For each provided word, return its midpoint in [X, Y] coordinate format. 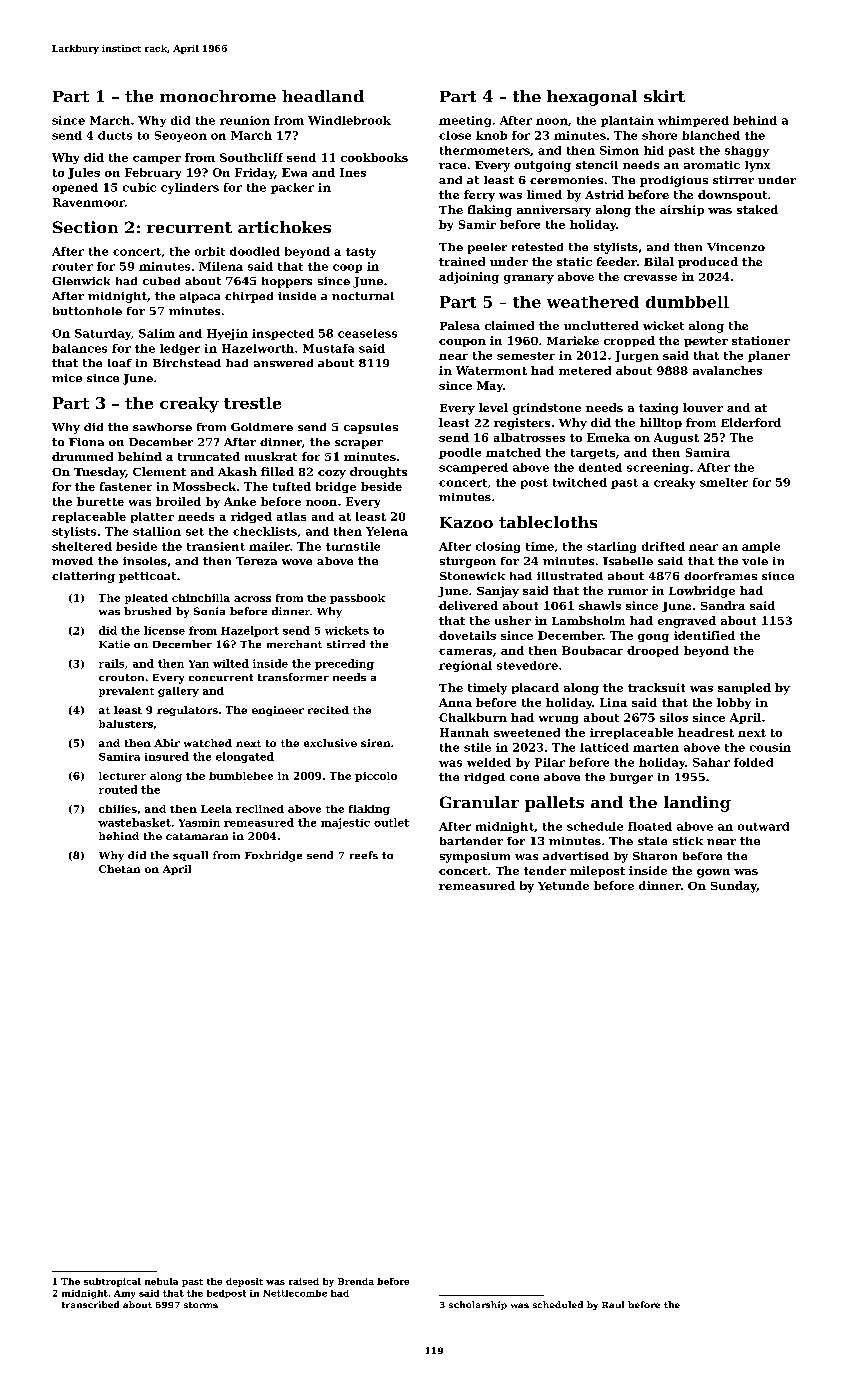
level [493, 407]
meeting [465, 121]
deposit [244, 1282]
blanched [711, 135]
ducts [115, 135]
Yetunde [563, 885]
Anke [240, 501]
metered [585, 370]
